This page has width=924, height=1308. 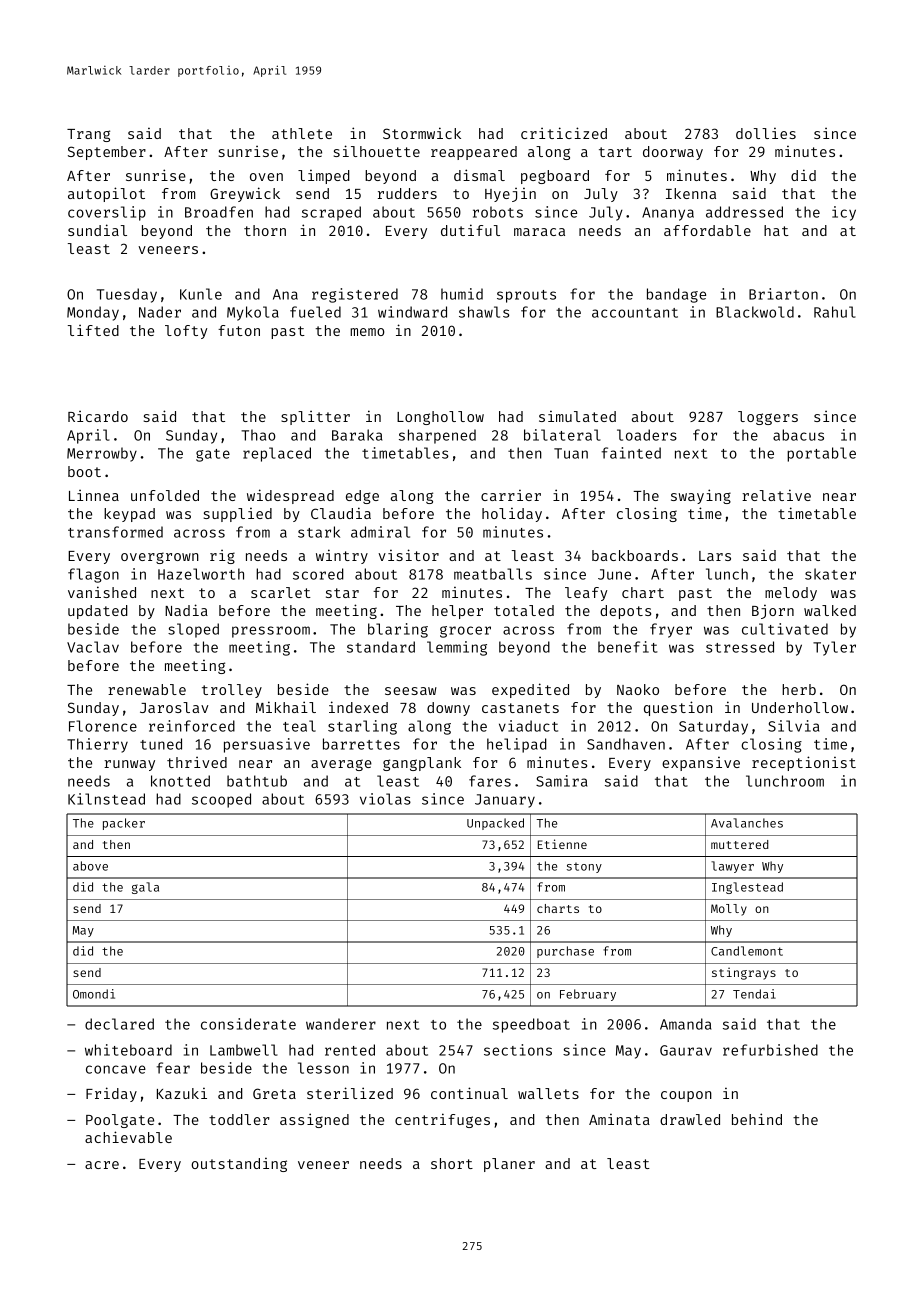 I want to click on Unpacked, so click(x=495, y=824).
